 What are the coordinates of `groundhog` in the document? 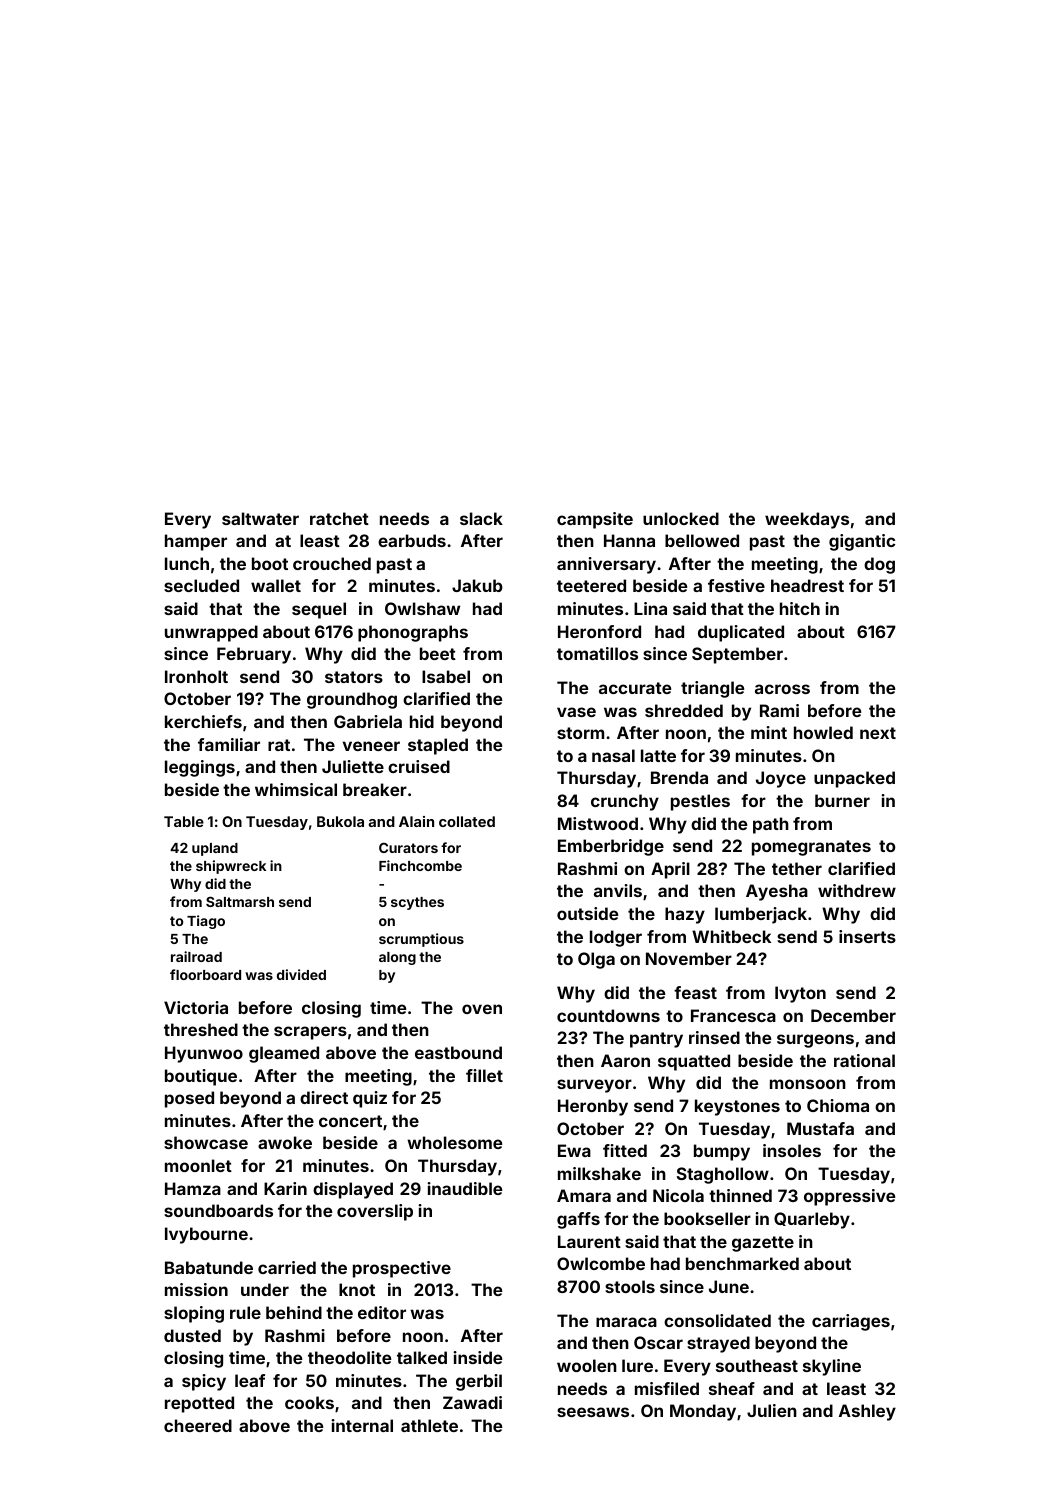 It's located at (352, 700).
